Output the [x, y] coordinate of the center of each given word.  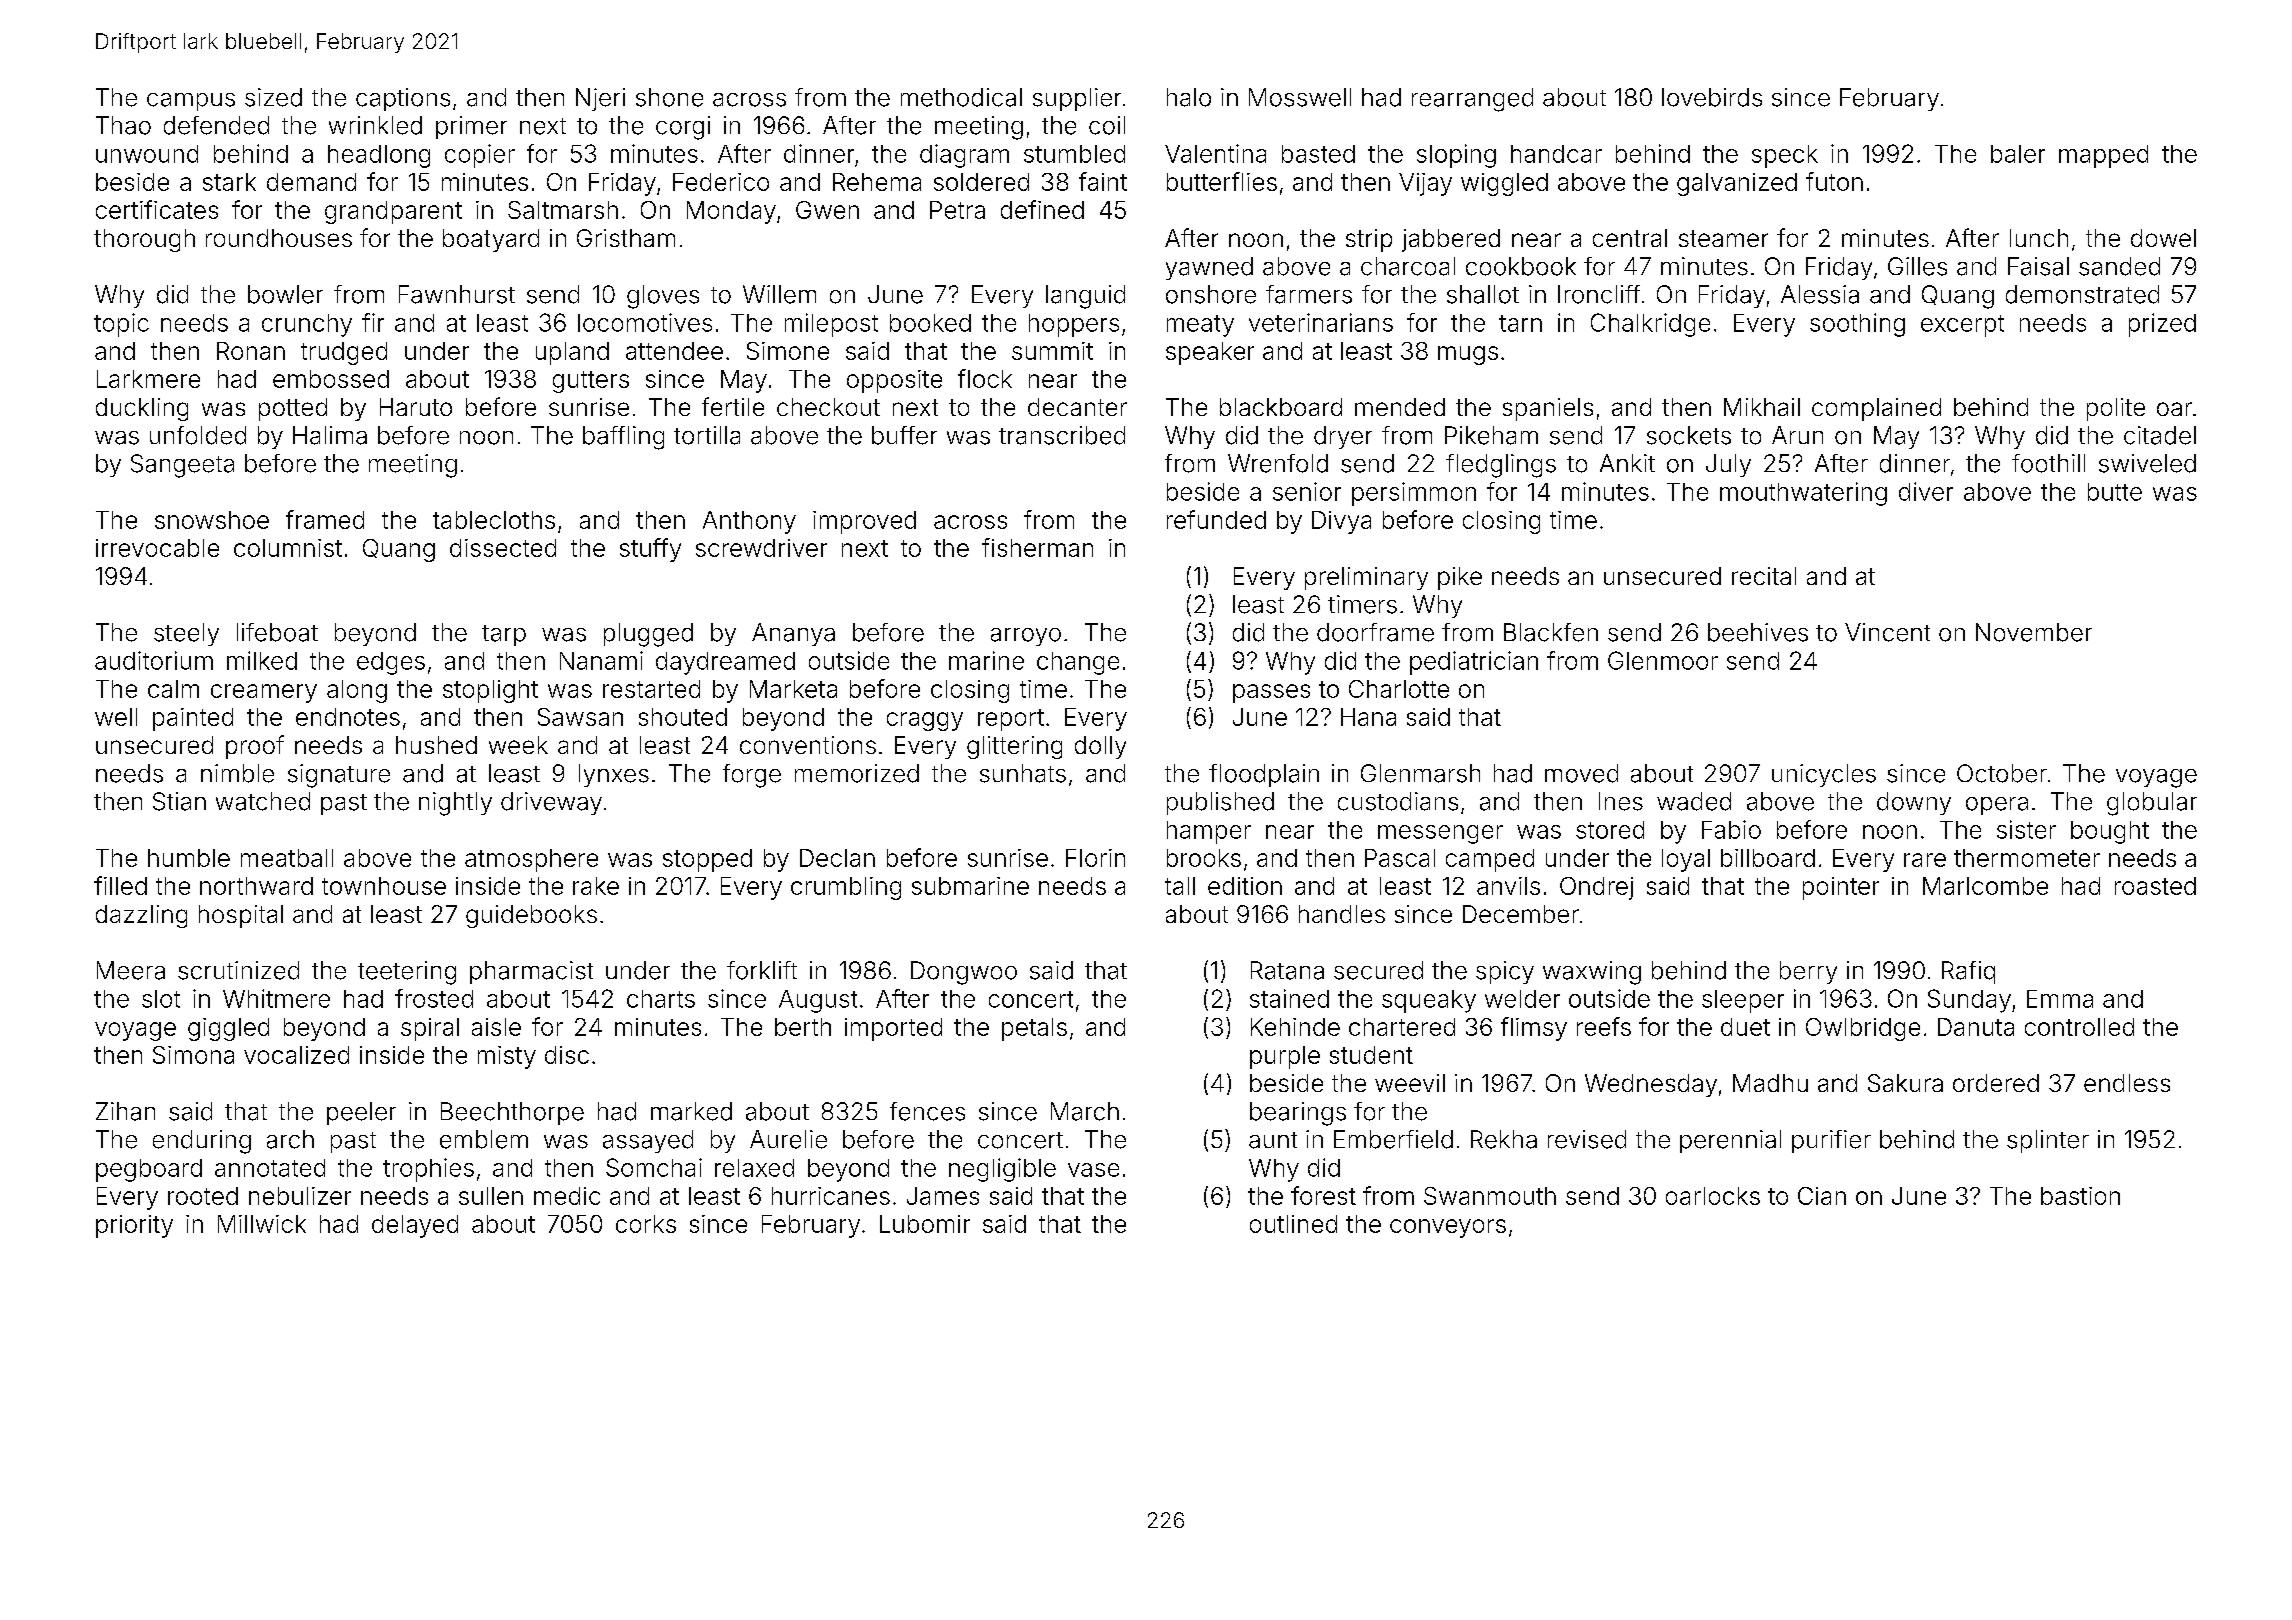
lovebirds [1712, 97]
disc [567, 1055]
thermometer [2027, 858]
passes [1271, 693]
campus [191, 102]
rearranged [1472, 100]
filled [120, 885]
